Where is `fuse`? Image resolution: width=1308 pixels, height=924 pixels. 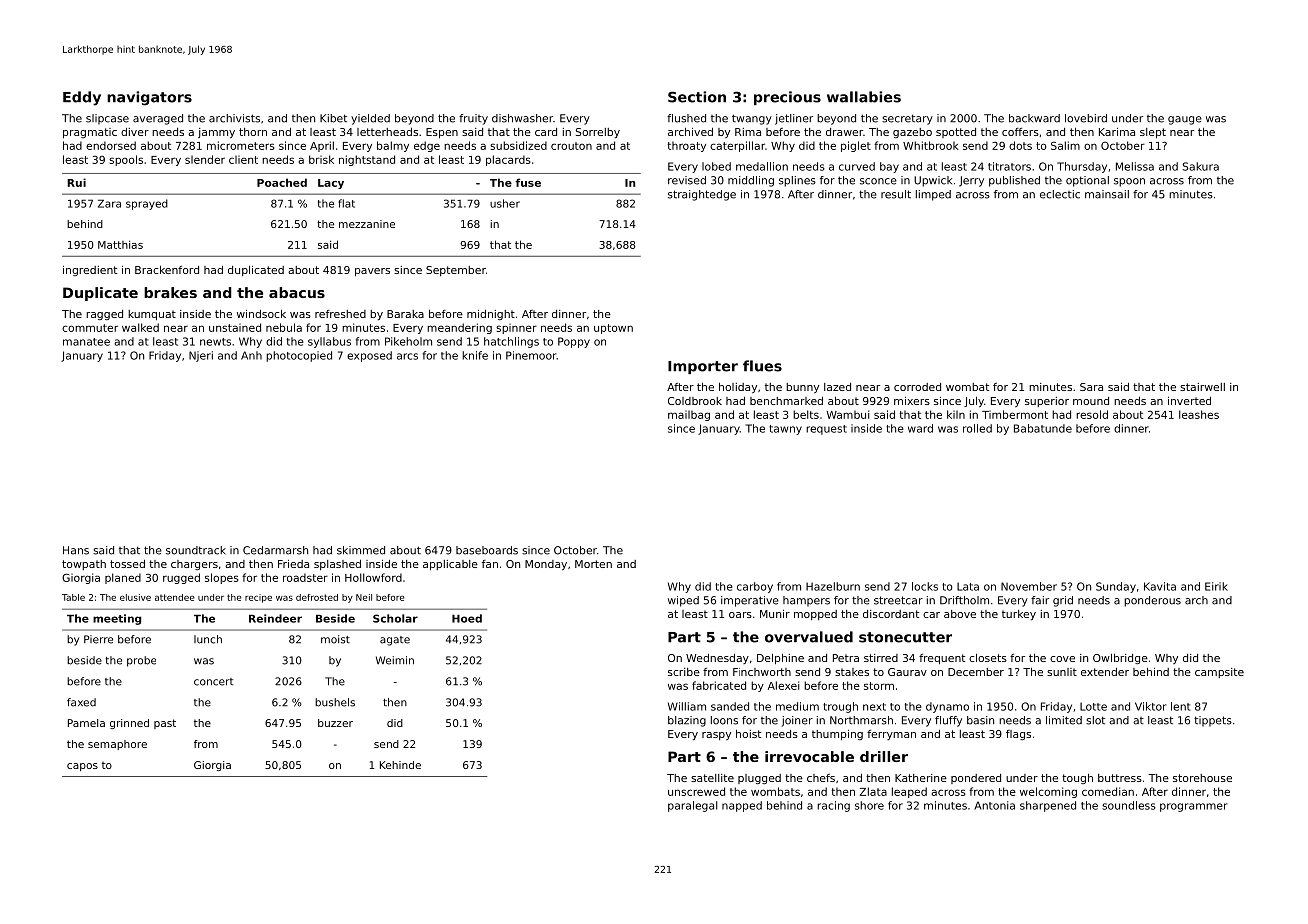
fuse is located at coordinates (528, 182).
